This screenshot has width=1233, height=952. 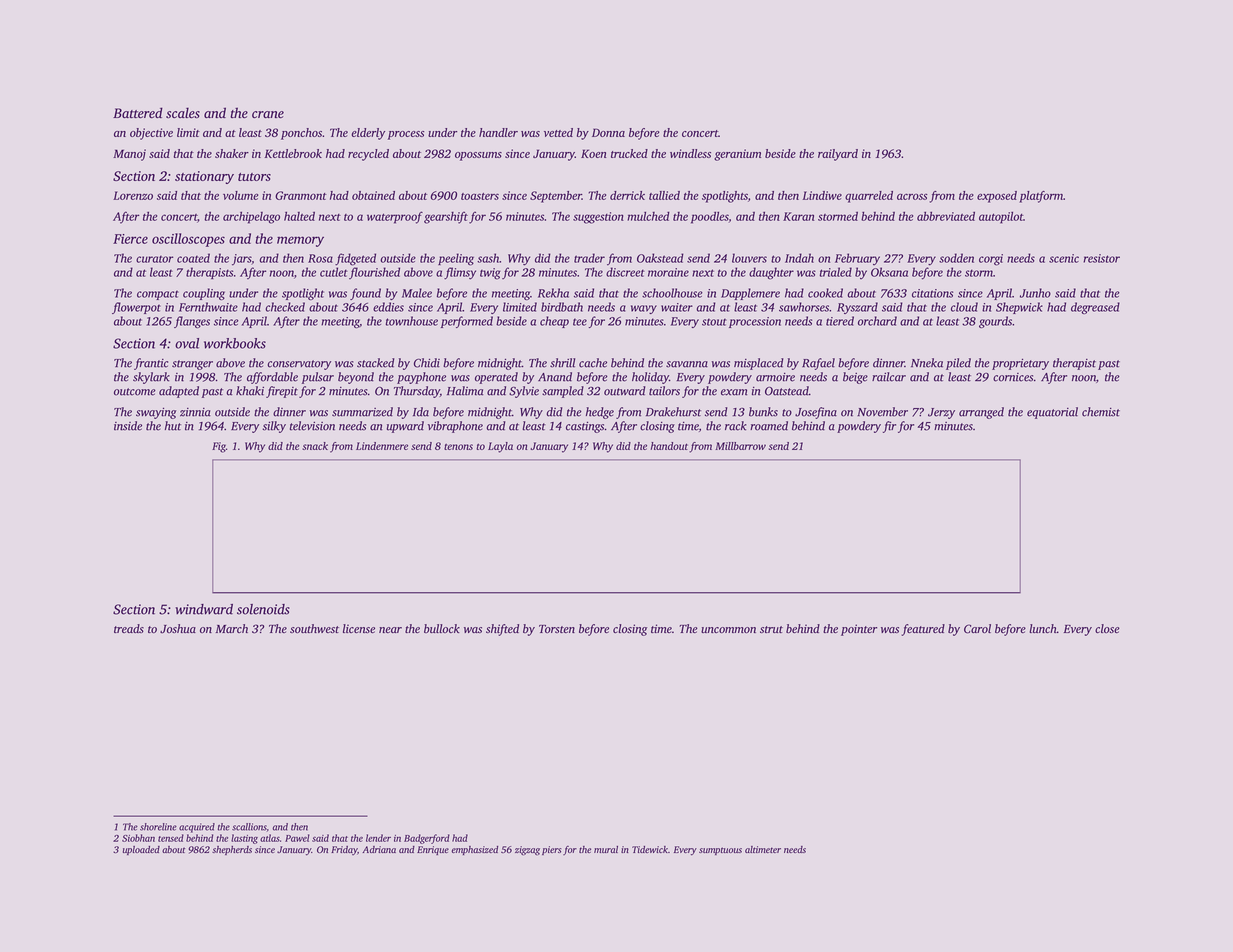 I want to click on recycled, so click(x=368, y=155).
